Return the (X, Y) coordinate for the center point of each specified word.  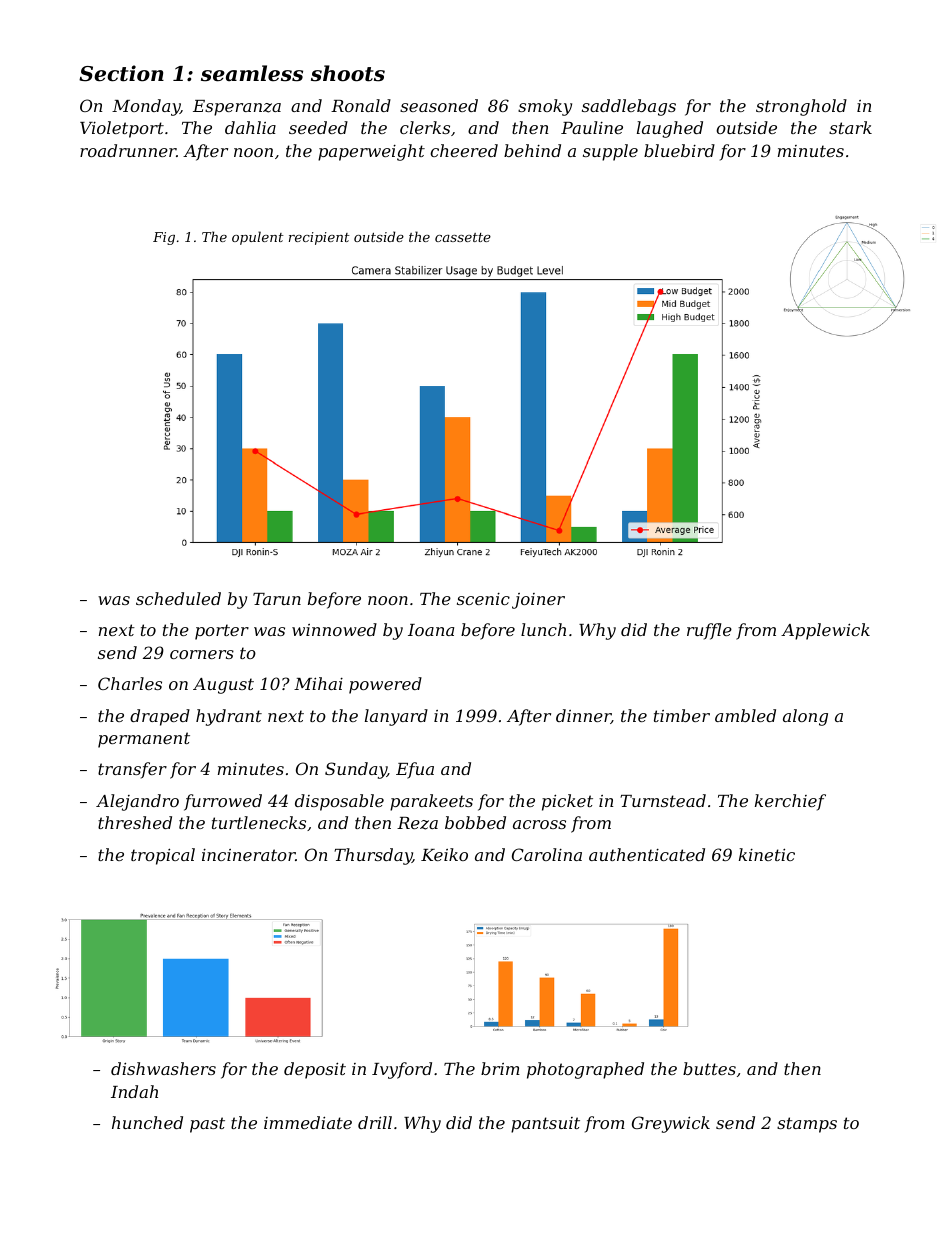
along (805, 717)
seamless (252, 73)
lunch (543, 629)
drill (375, 1122)
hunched (147, 1122)
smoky (545, 107)
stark (850, 127)
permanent (144, 740)
